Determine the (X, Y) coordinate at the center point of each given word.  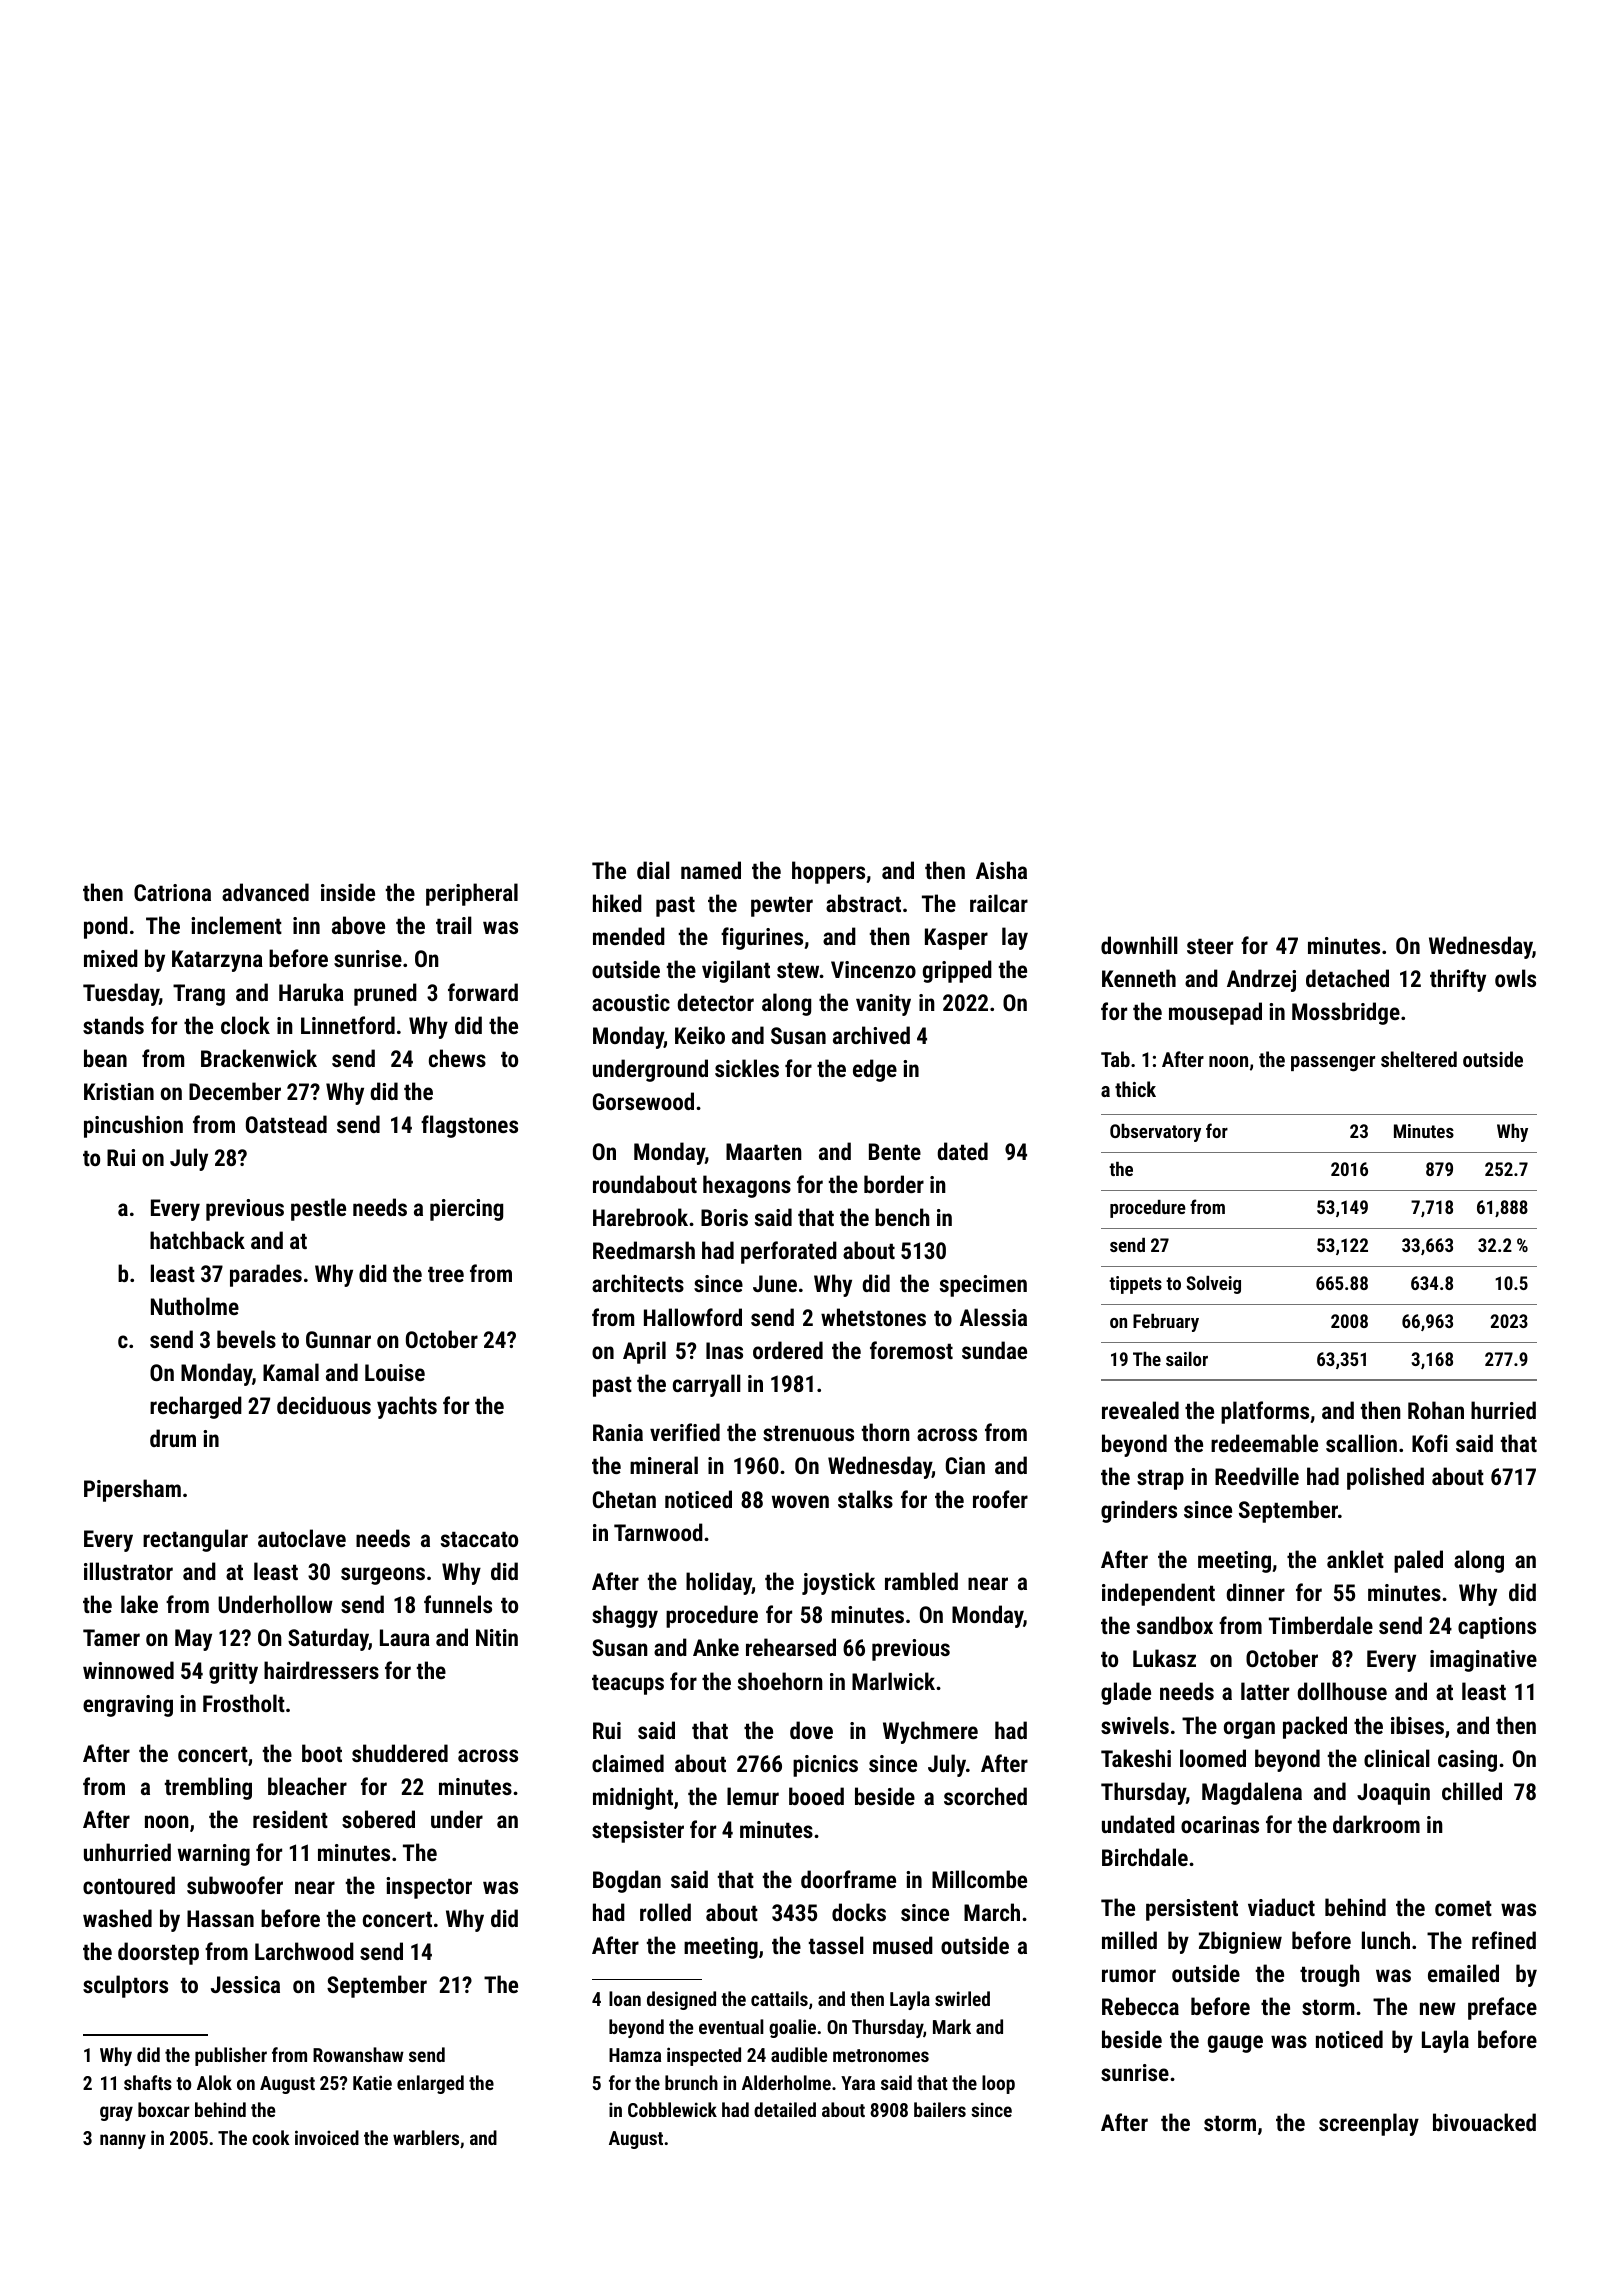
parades (266, 1275)
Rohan (1436, 1410)
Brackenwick (259, 1058)
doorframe (848, 1879)
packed (1315, 1727)
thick (1135, 1089)
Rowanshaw (358, 2054)
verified (685, 1432)
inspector (429, 1888)
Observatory (1155, 1133)
